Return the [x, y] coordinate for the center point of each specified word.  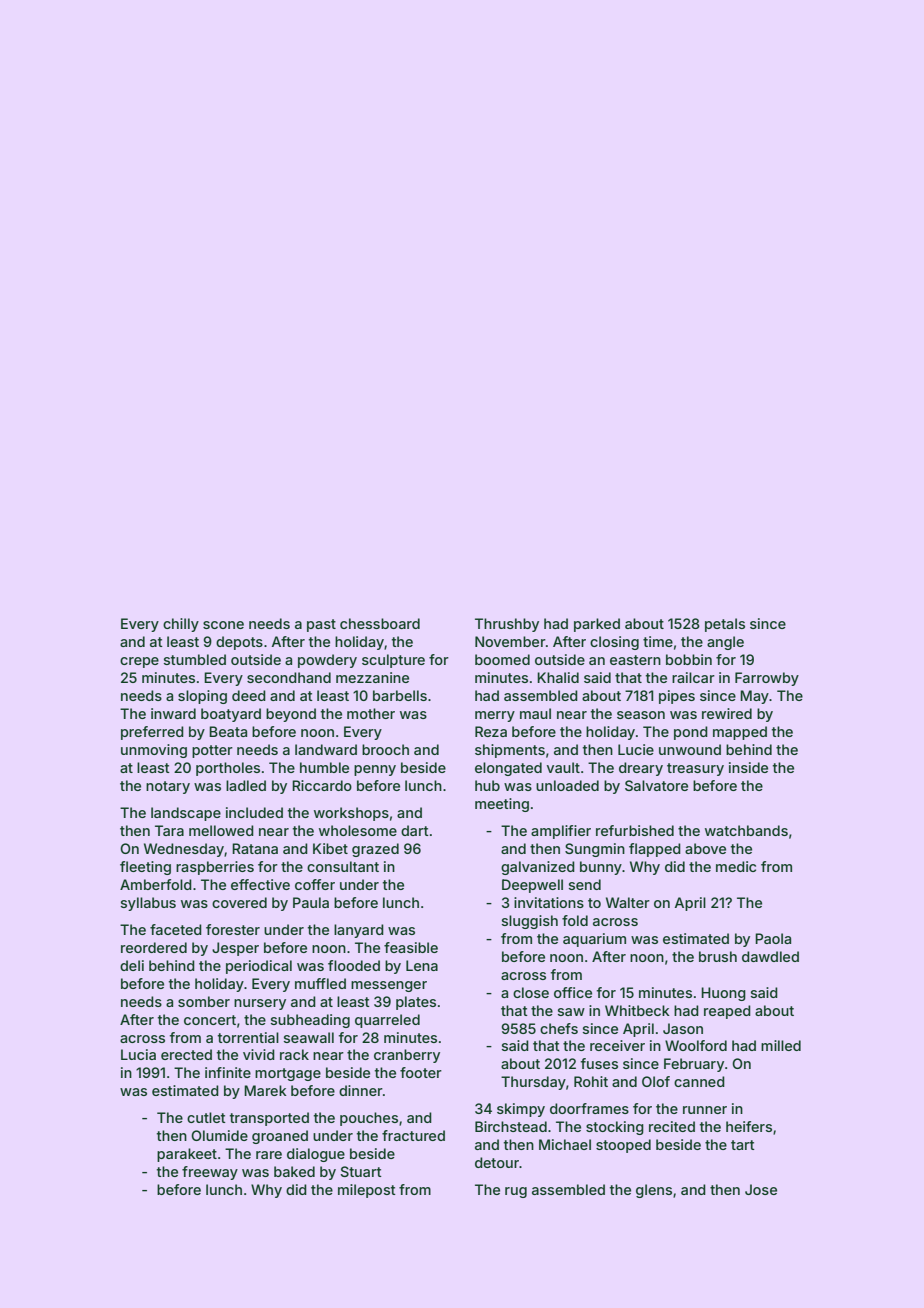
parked [597, 625]
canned [699, 1081]
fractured [413, 1135]
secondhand [289, 677]
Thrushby [507, 625]
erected [186, 1054]
